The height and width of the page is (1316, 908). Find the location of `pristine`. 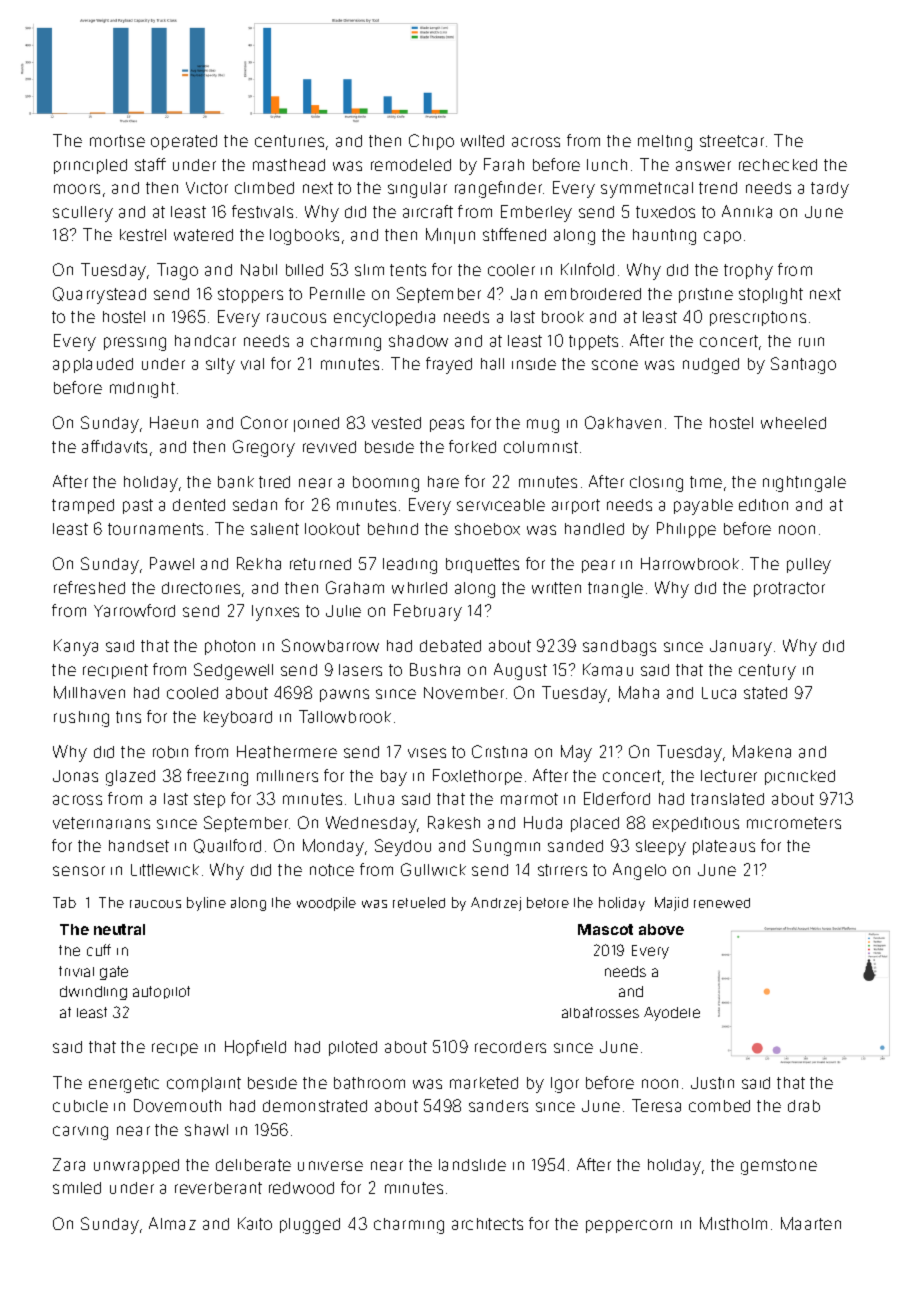

pristine is located at coordinates (706, 295).
